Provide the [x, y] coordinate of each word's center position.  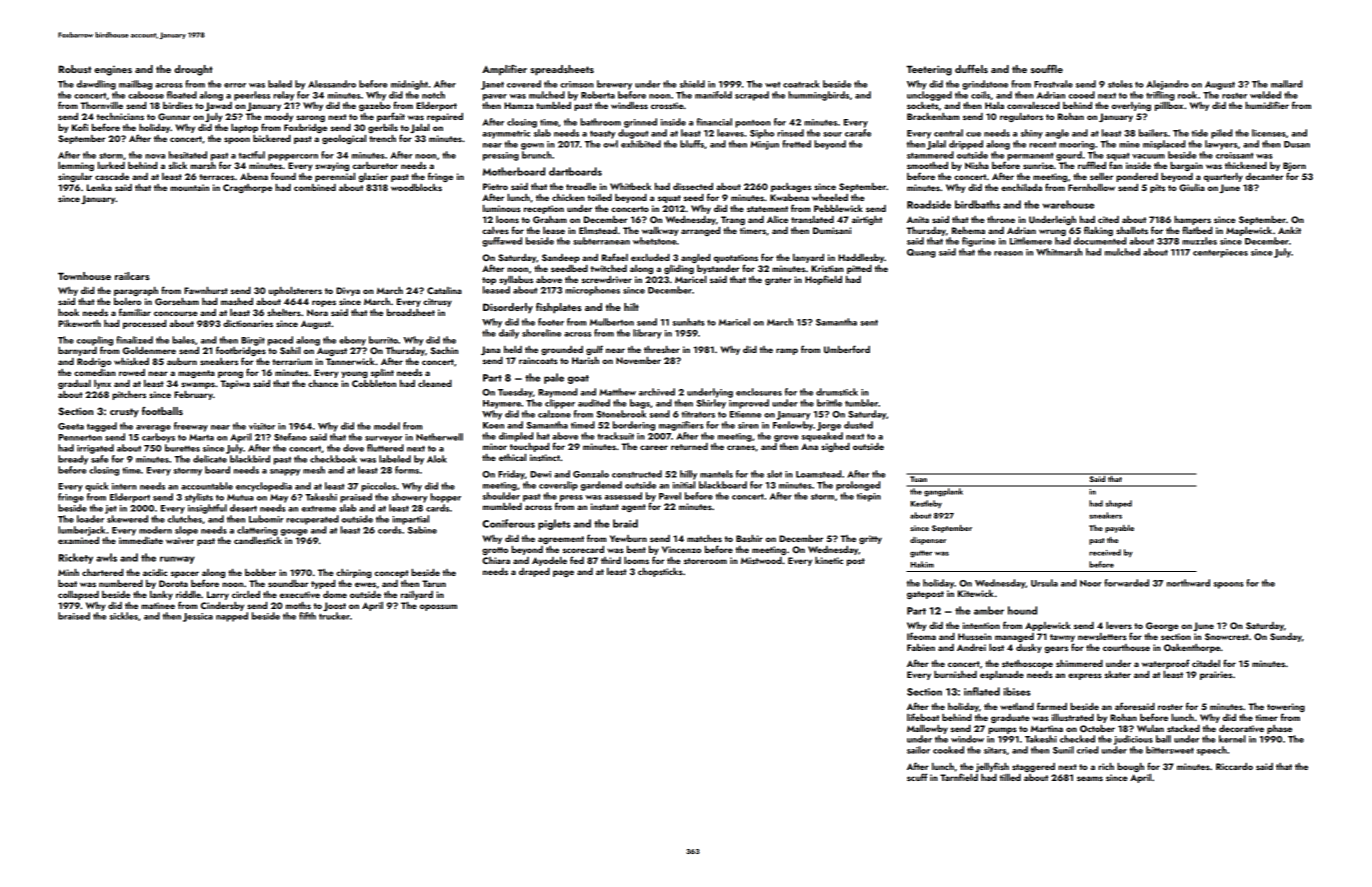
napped [232, 617]
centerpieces [1220, 253]
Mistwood [761, 560]
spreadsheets [562, 70]
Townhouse [84, 276]
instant [605, 506]
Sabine [422, 530]
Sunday [1286, 637]
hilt [631, 307]
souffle [1047, 69]
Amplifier [504, 70]
